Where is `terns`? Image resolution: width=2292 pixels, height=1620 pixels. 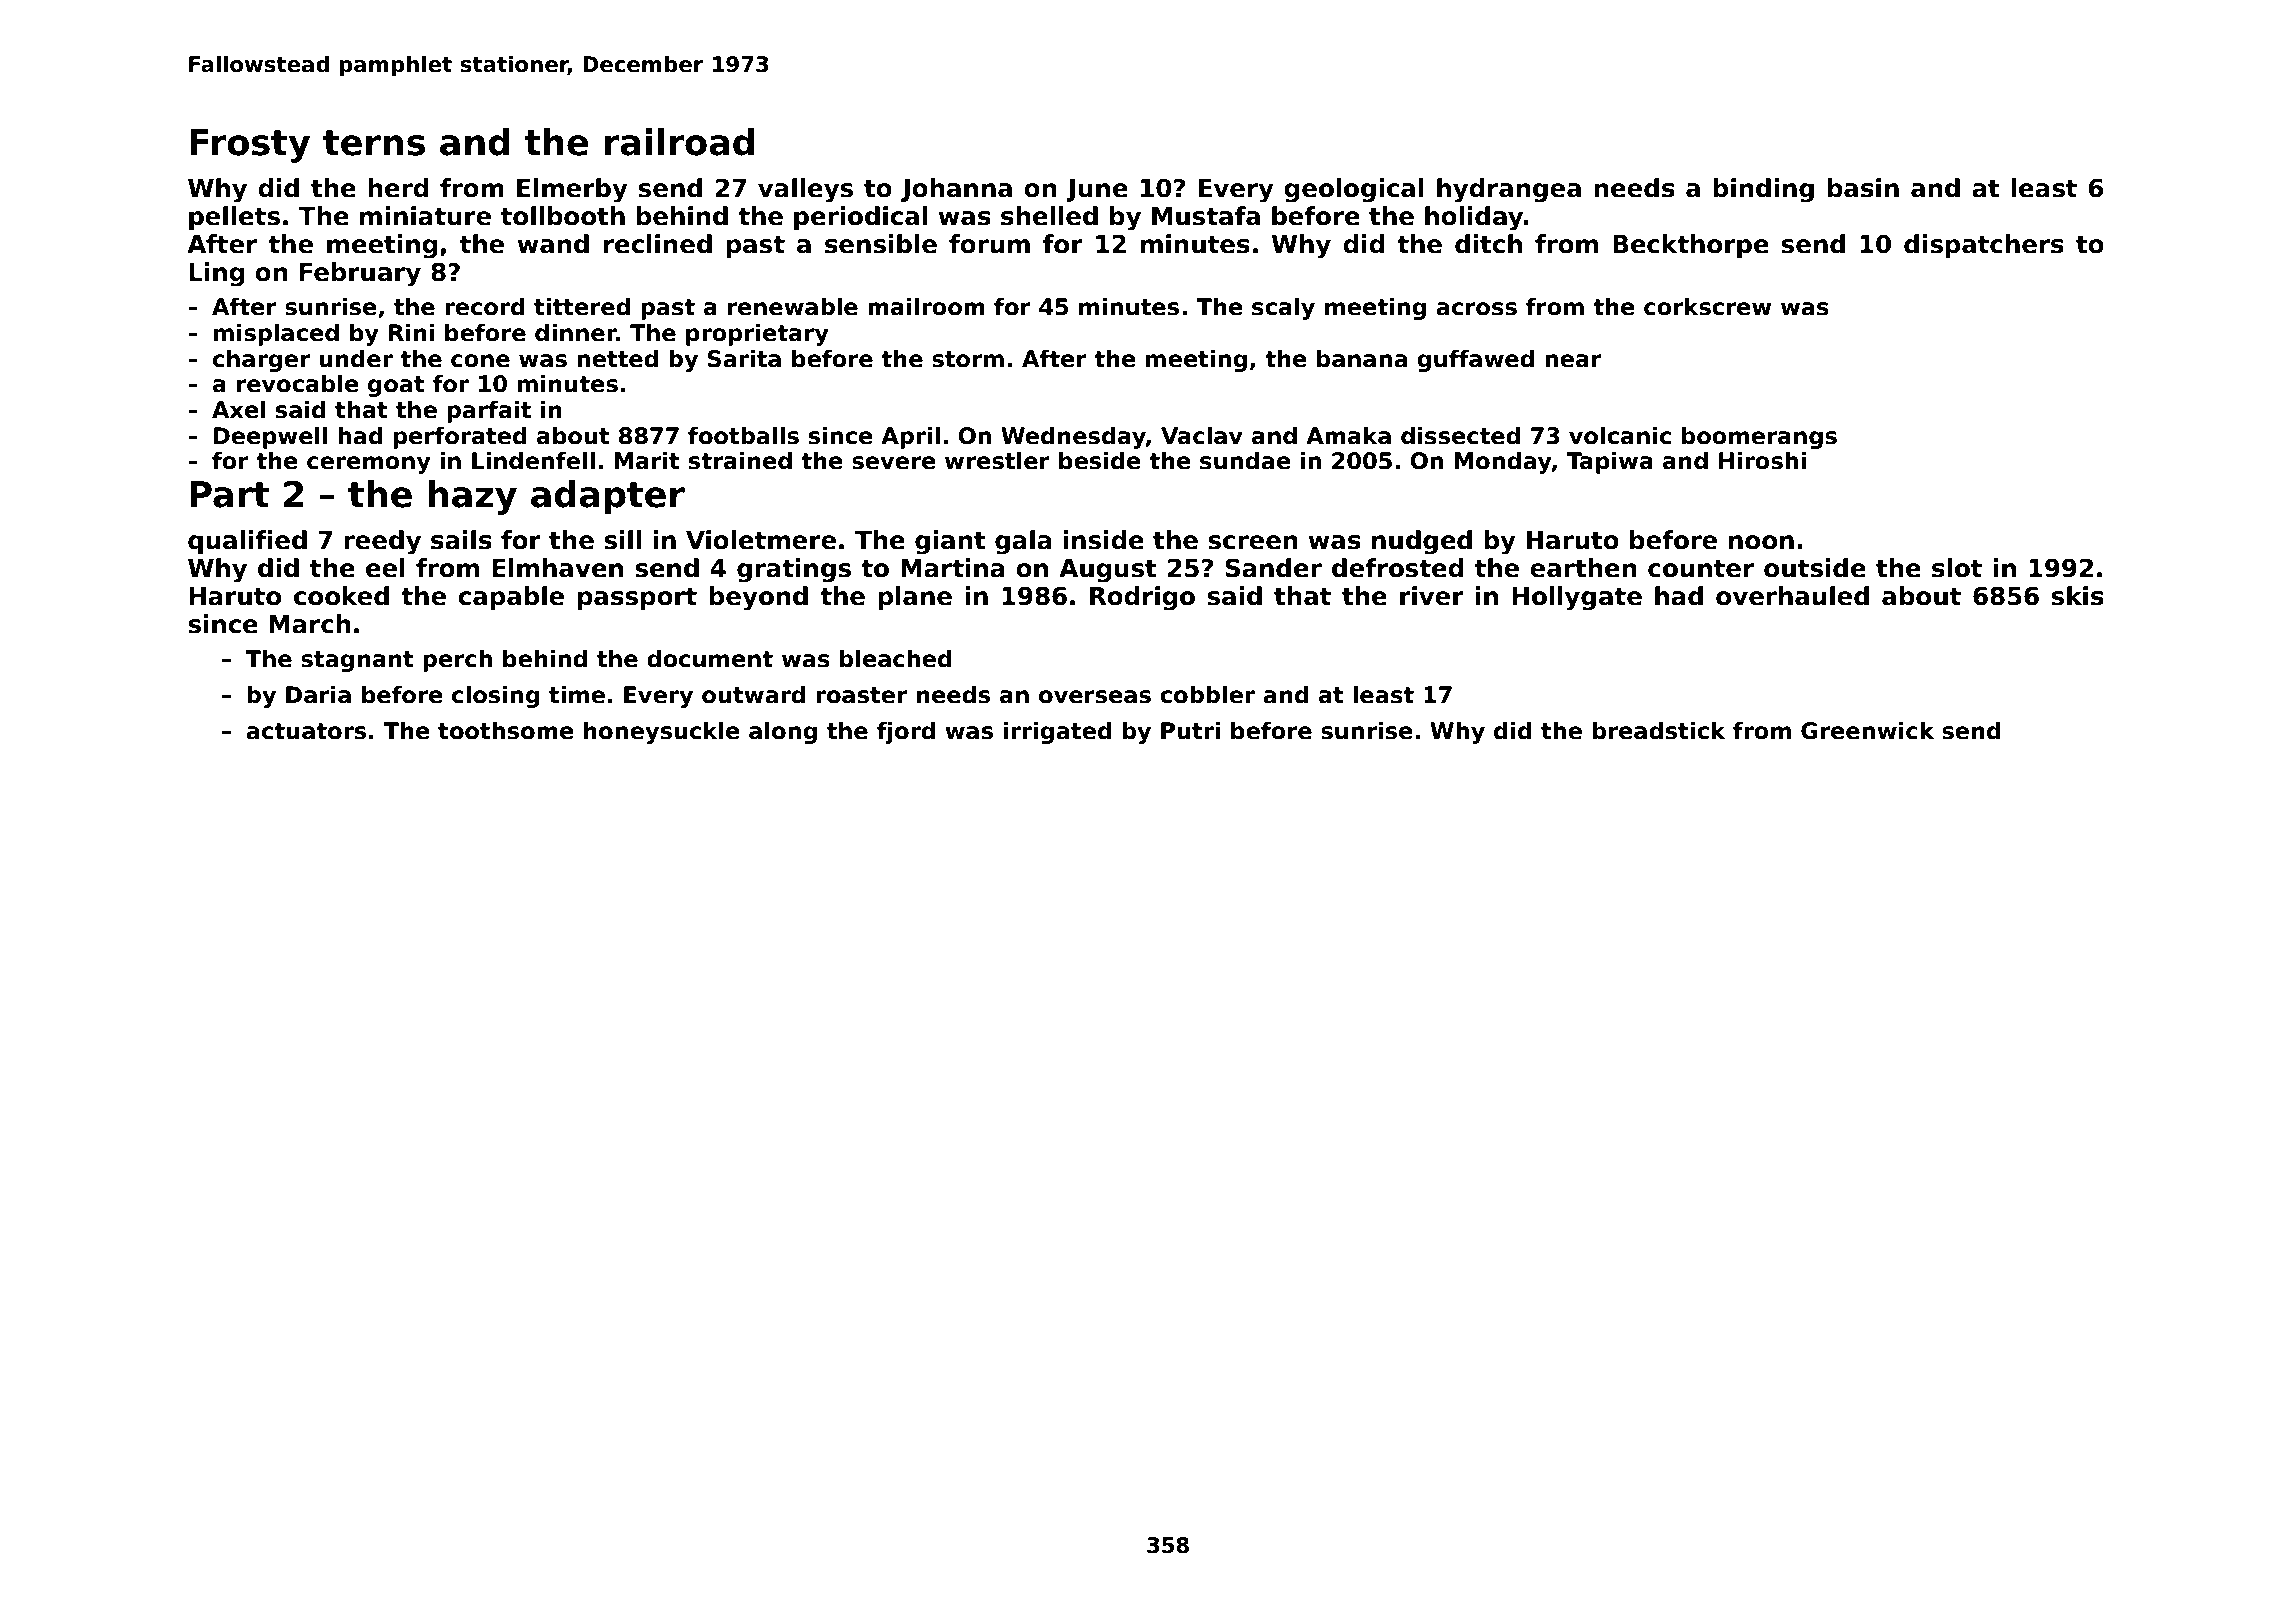 terns is located at coordinates (374, 143).
